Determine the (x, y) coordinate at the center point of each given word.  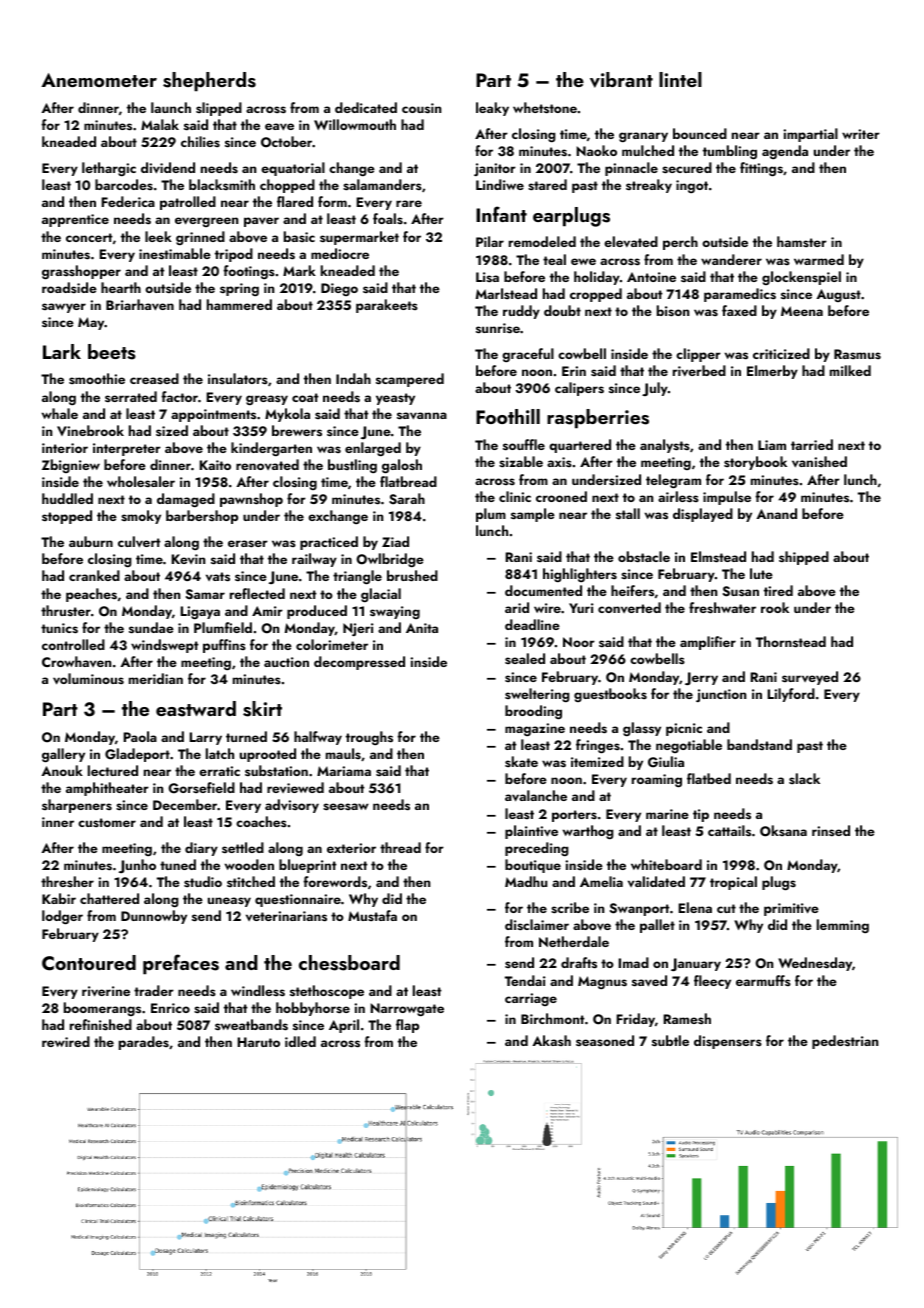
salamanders (382, 185)
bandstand (759, 744)
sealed (525, 659)
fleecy (712, 982)
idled (300, 1041)
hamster (802, 242)
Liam (772, 445)
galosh (402, 466)
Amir (267, 611)
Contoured (89, 963)
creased (154, 379)
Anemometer (99, 80)
